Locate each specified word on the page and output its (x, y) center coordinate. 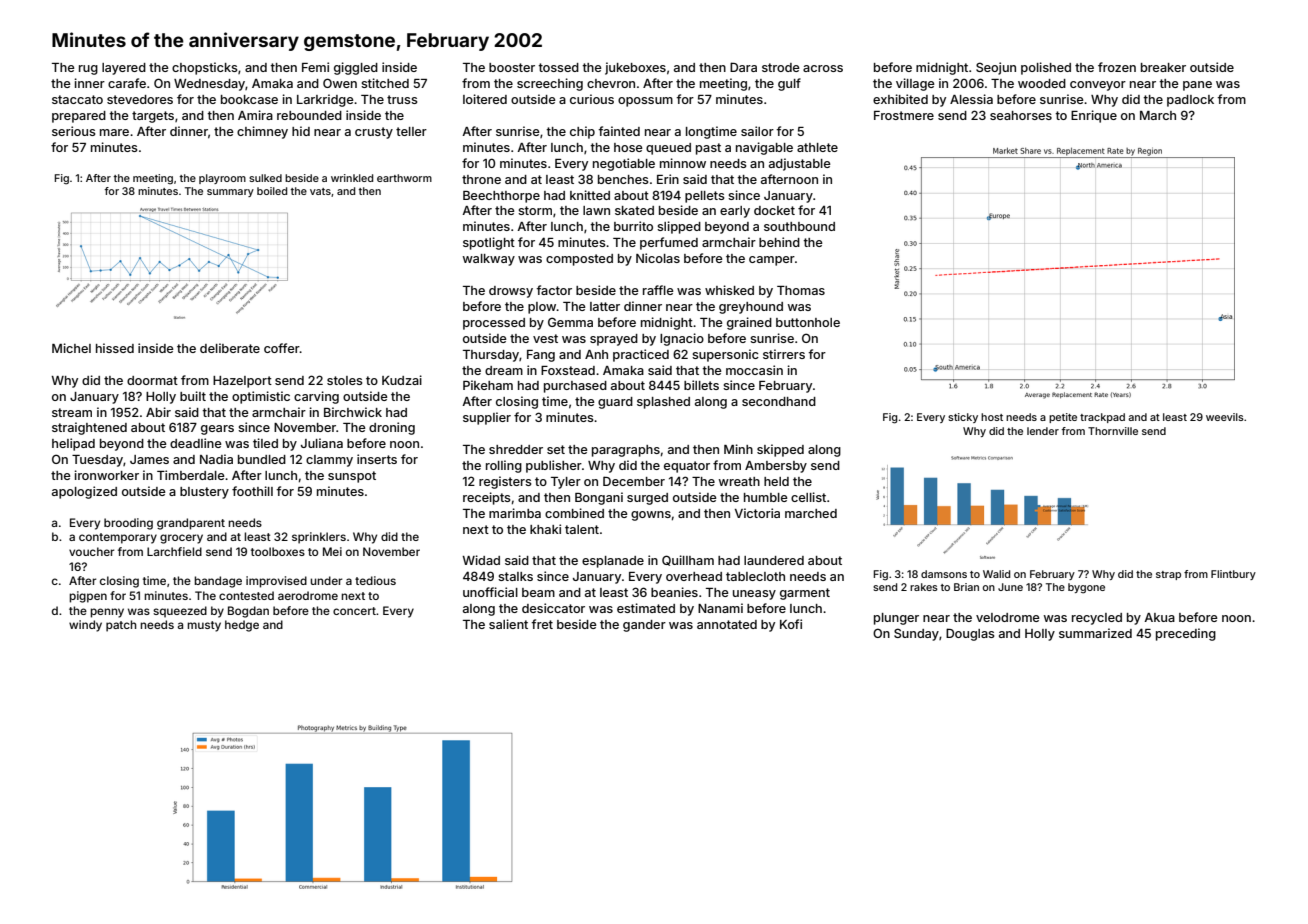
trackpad (1102, 418)
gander (644, 626)
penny (107, 613)
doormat (152, 380)
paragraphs (626, 451)
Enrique (1094, 116)
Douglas (970, 634)
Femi (315, 67)
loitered (485, 99)
